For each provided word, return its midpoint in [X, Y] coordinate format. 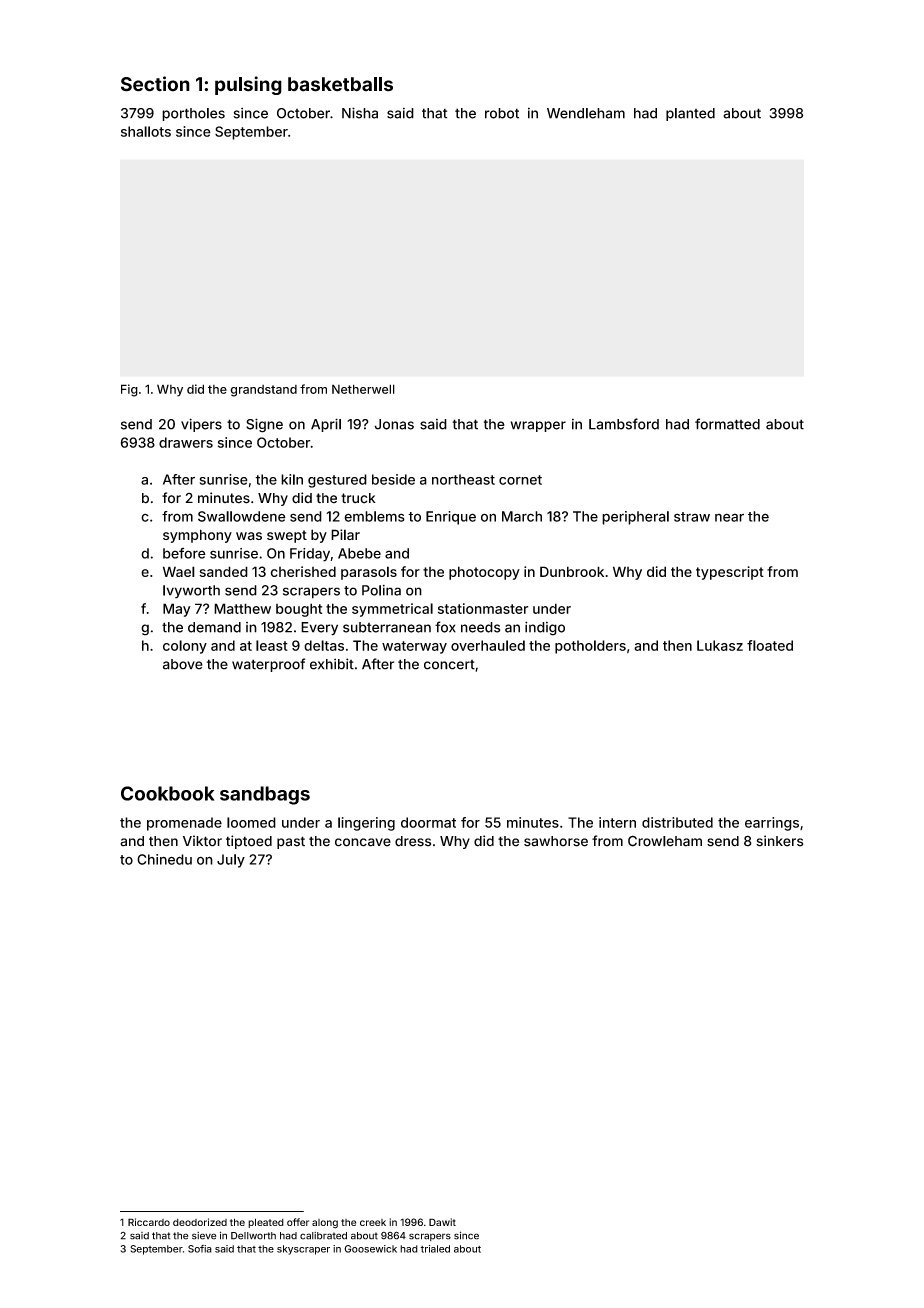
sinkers [779, 841]
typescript [730, 573]
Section [155, 84]
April [326, 425]
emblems [374, 516]
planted [690, 114]
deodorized [200, 1222]
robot [502, 113]
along [325, 1224]
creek [373, 1222]
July [231, 861]
